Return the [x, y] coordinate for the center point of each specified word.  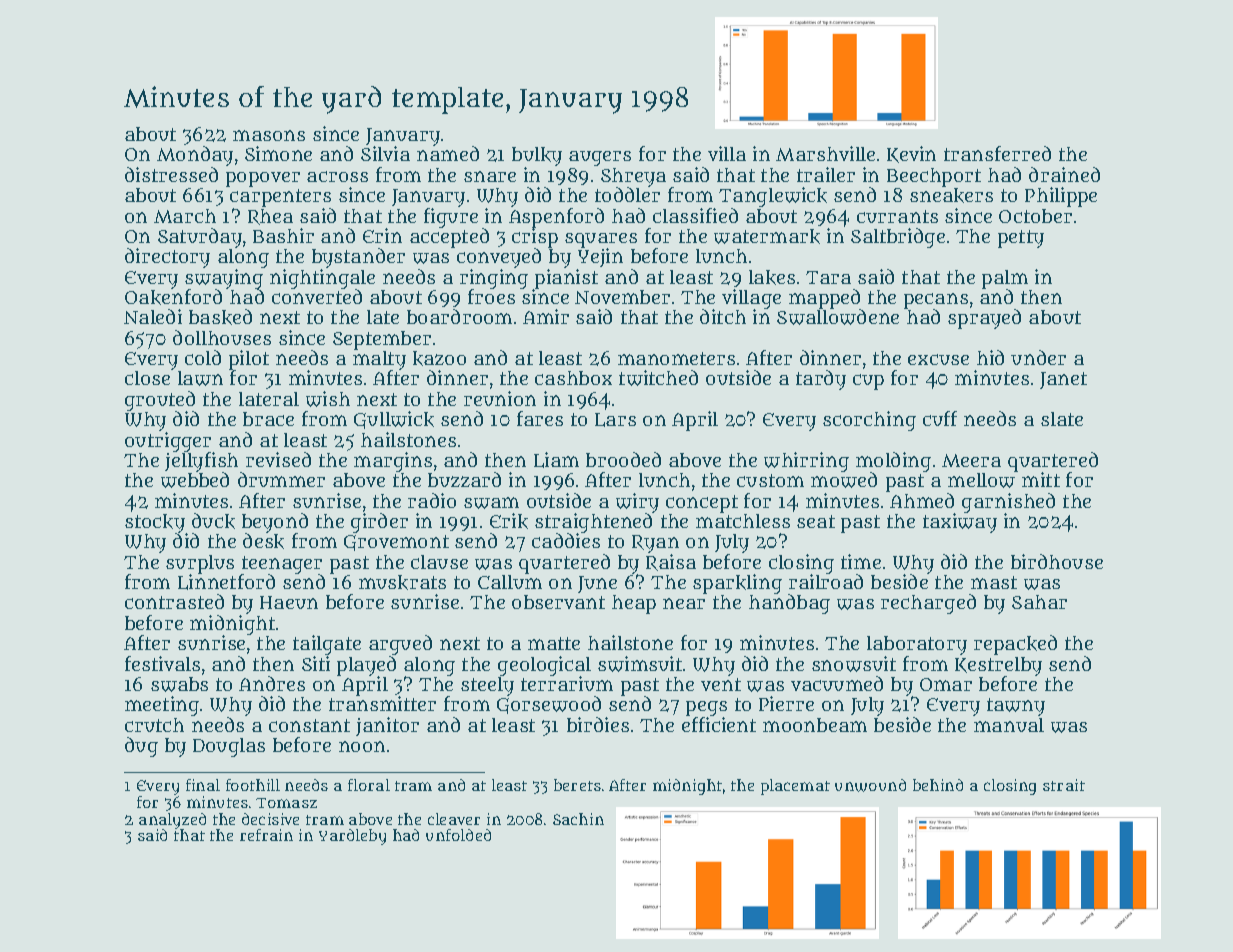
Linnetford [226, 582]
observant [558, 602]
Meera [971, 460]
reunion [500, 398]
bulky [537, 156]
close [147, 378]
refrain [266, 835]
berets [577, 785]
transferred [997, 153]
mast [994, 582]
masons [269, 135]
